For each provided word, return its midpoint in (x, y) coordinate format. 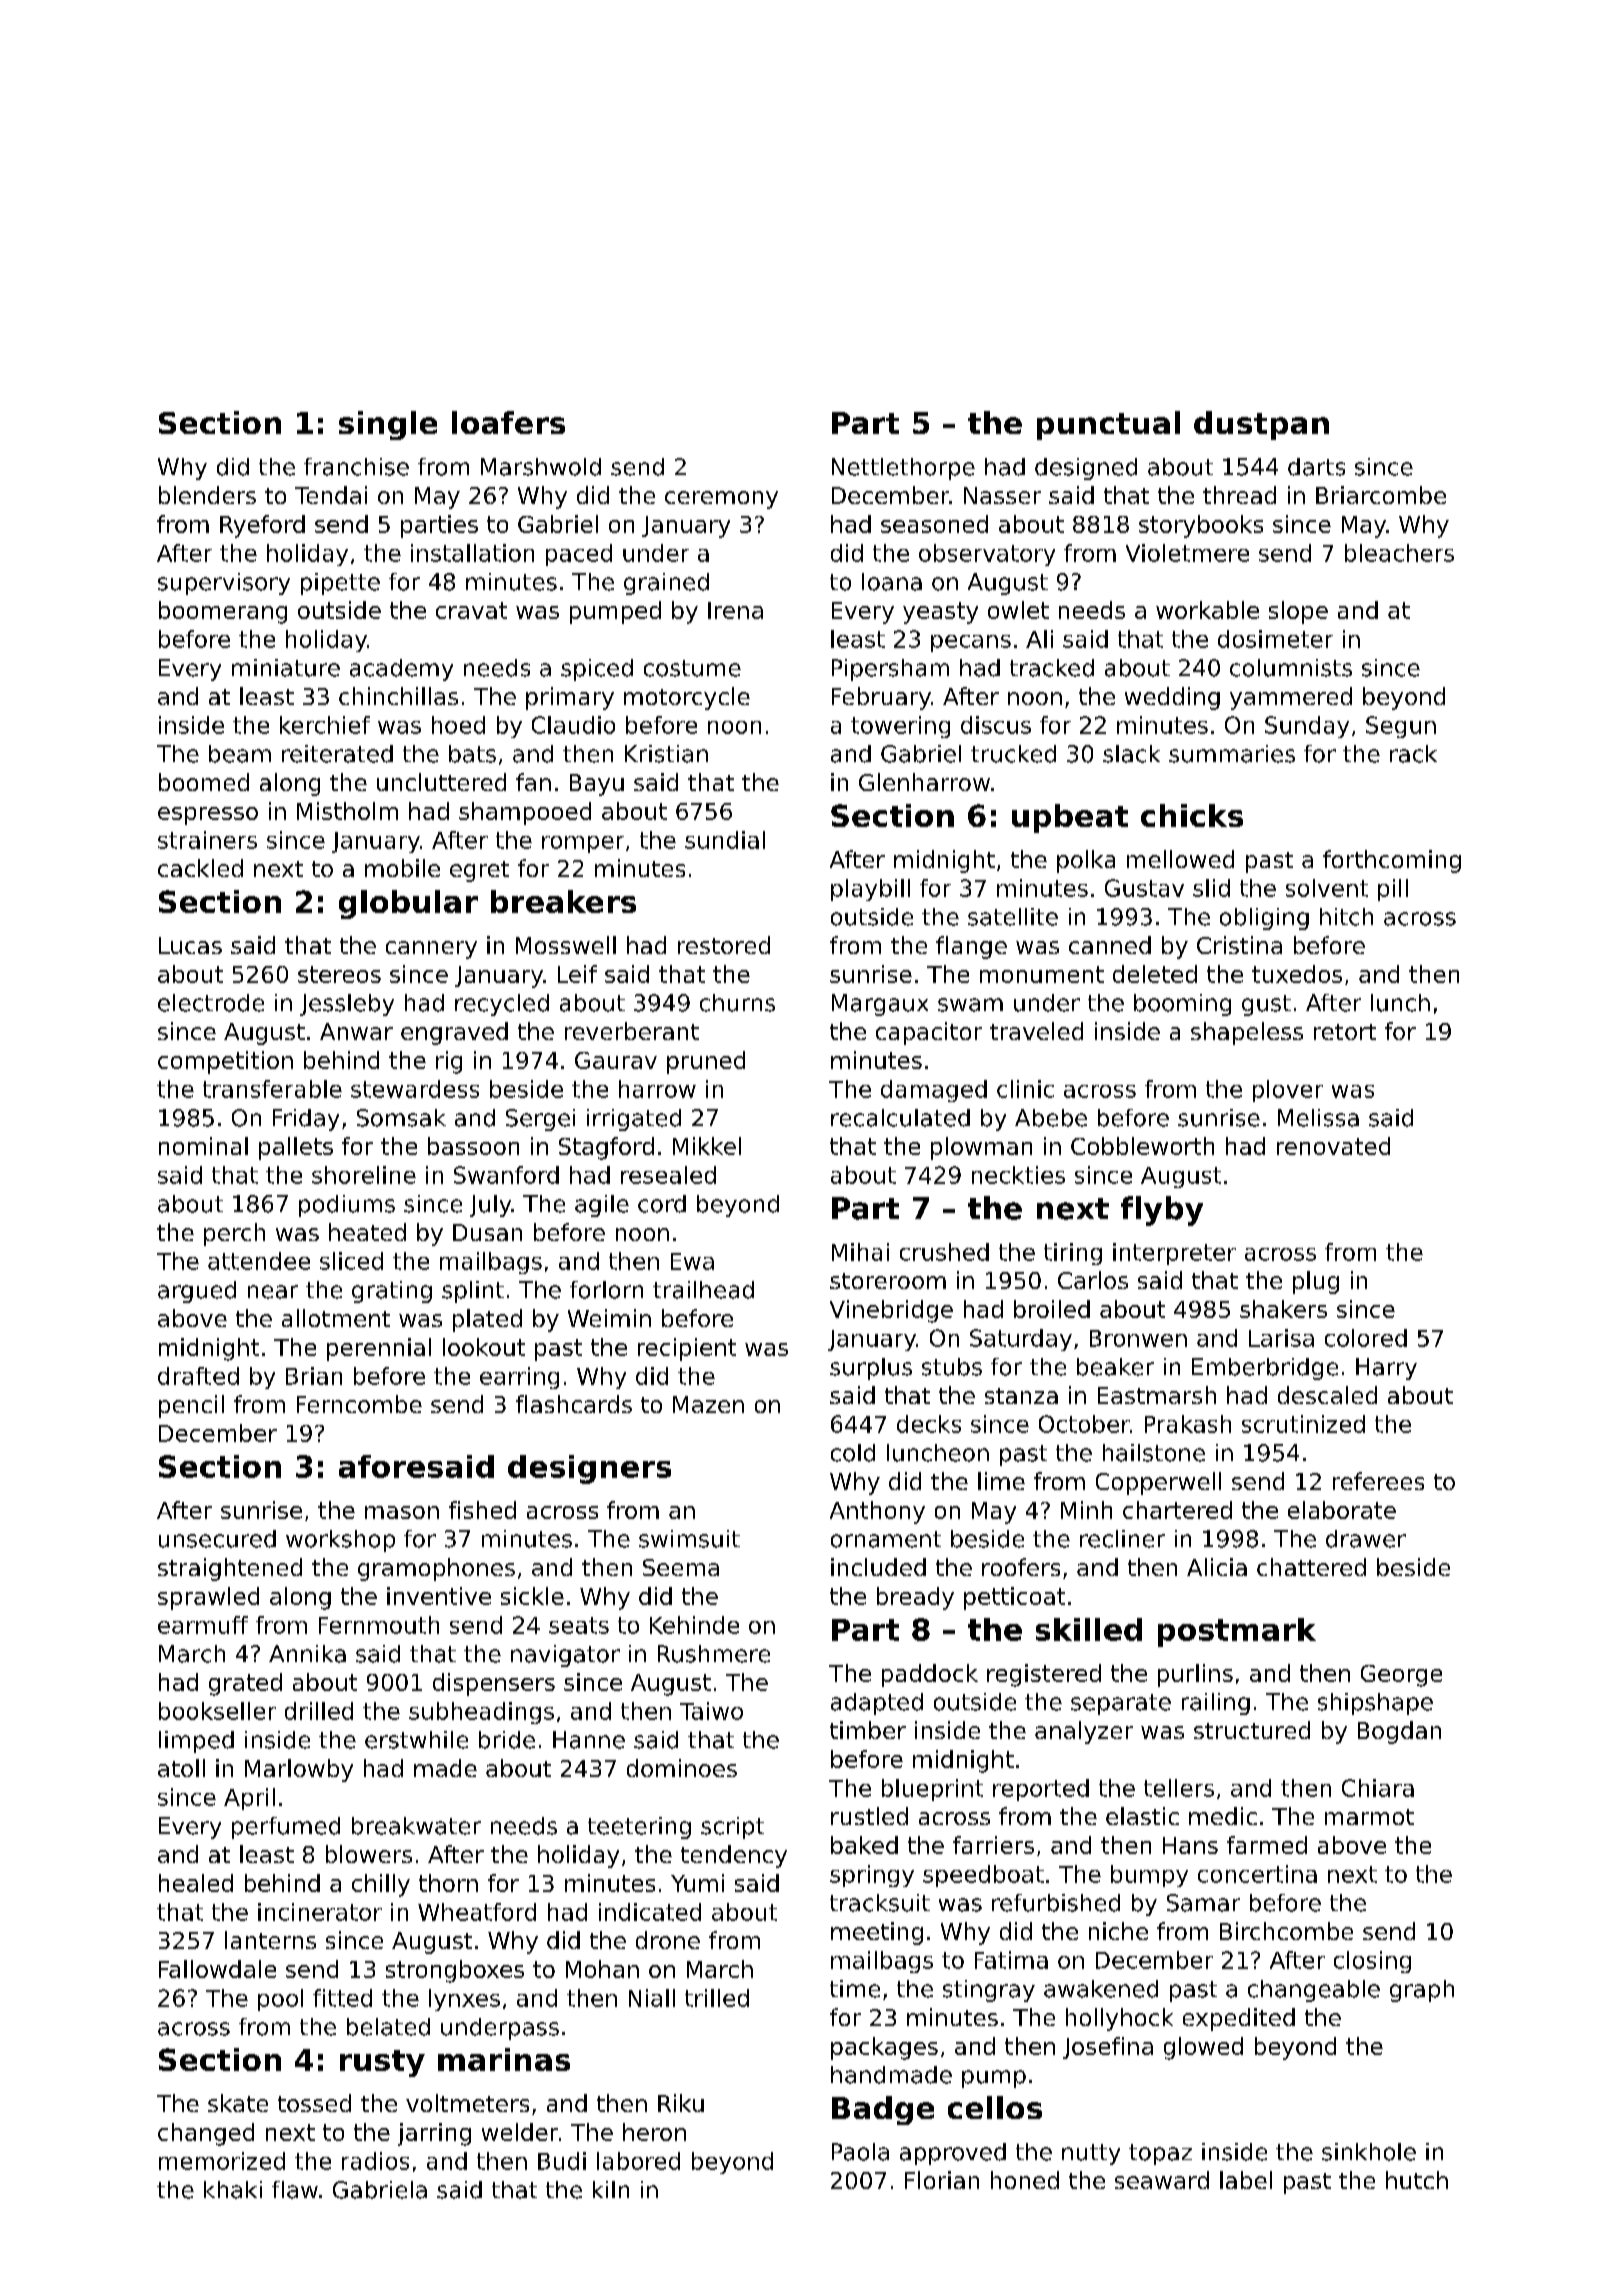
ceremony (721, 500)
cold (853, 1453)
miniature (286, 668)
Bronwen (1138, 1338)
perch (234, 1234)
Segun (1401, 727)
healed (196, 1883)
